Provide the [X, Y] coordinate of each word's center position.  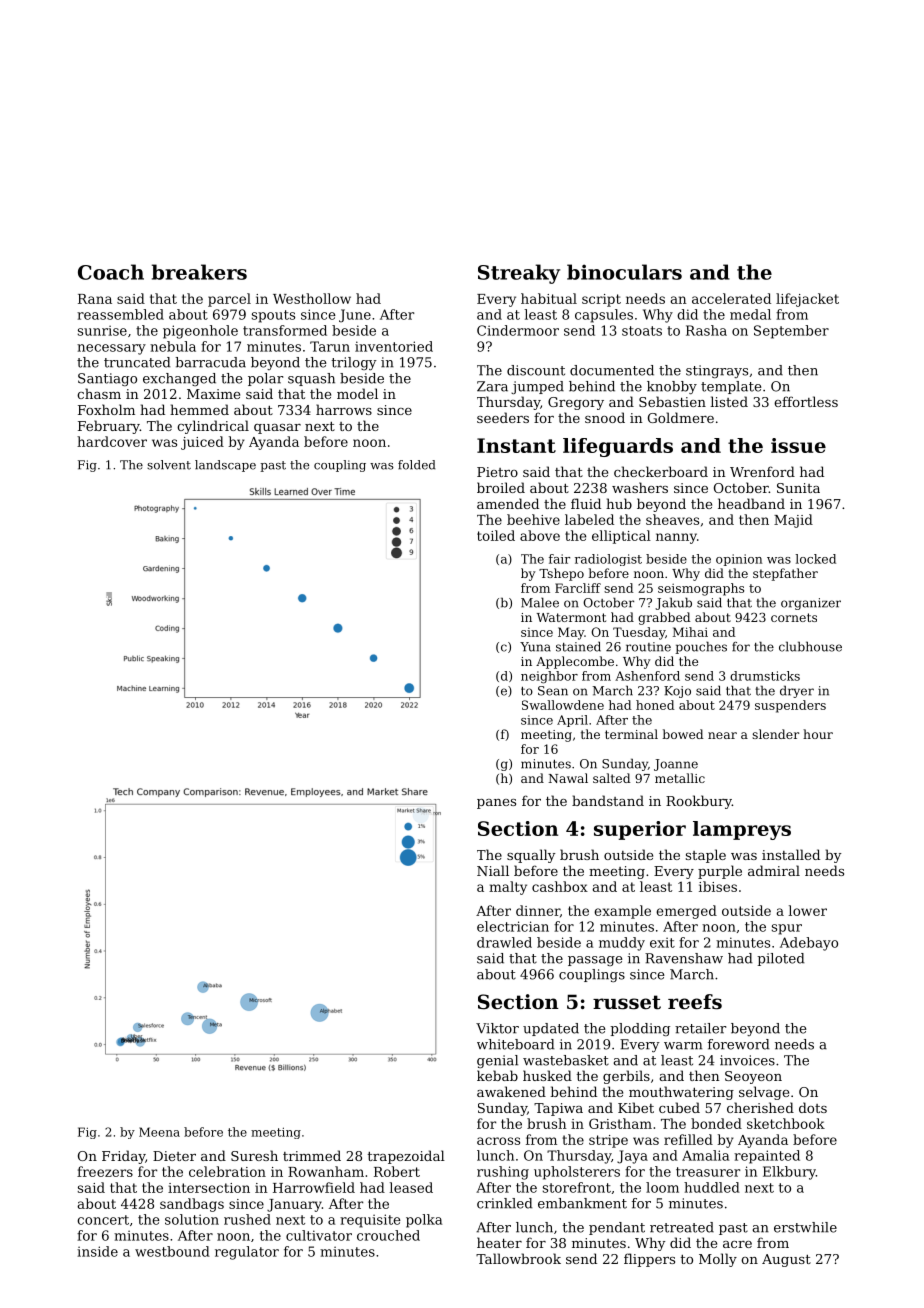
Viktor [497, 1028]
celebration [227, 1171]
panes [496, 804]
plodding [640, 1029]
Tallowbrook [518, 1258]
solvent [169, 465]
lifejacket [807, 300]
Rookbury [699, 802]
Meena [159, 1132]
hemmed [199, 409]
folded [416, 465]
